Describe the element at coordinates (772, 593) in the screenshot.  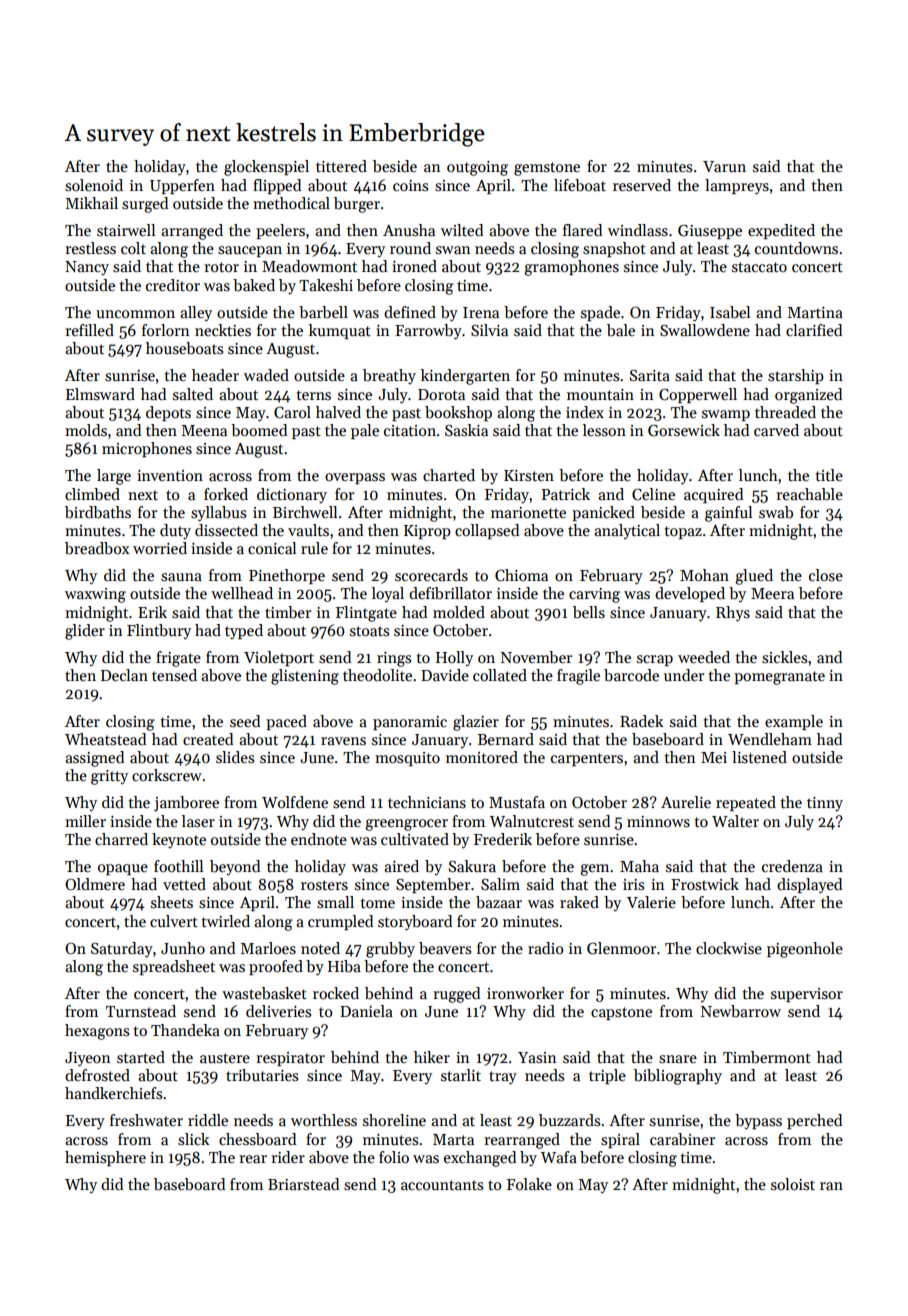
I see `Meera` at that location.
